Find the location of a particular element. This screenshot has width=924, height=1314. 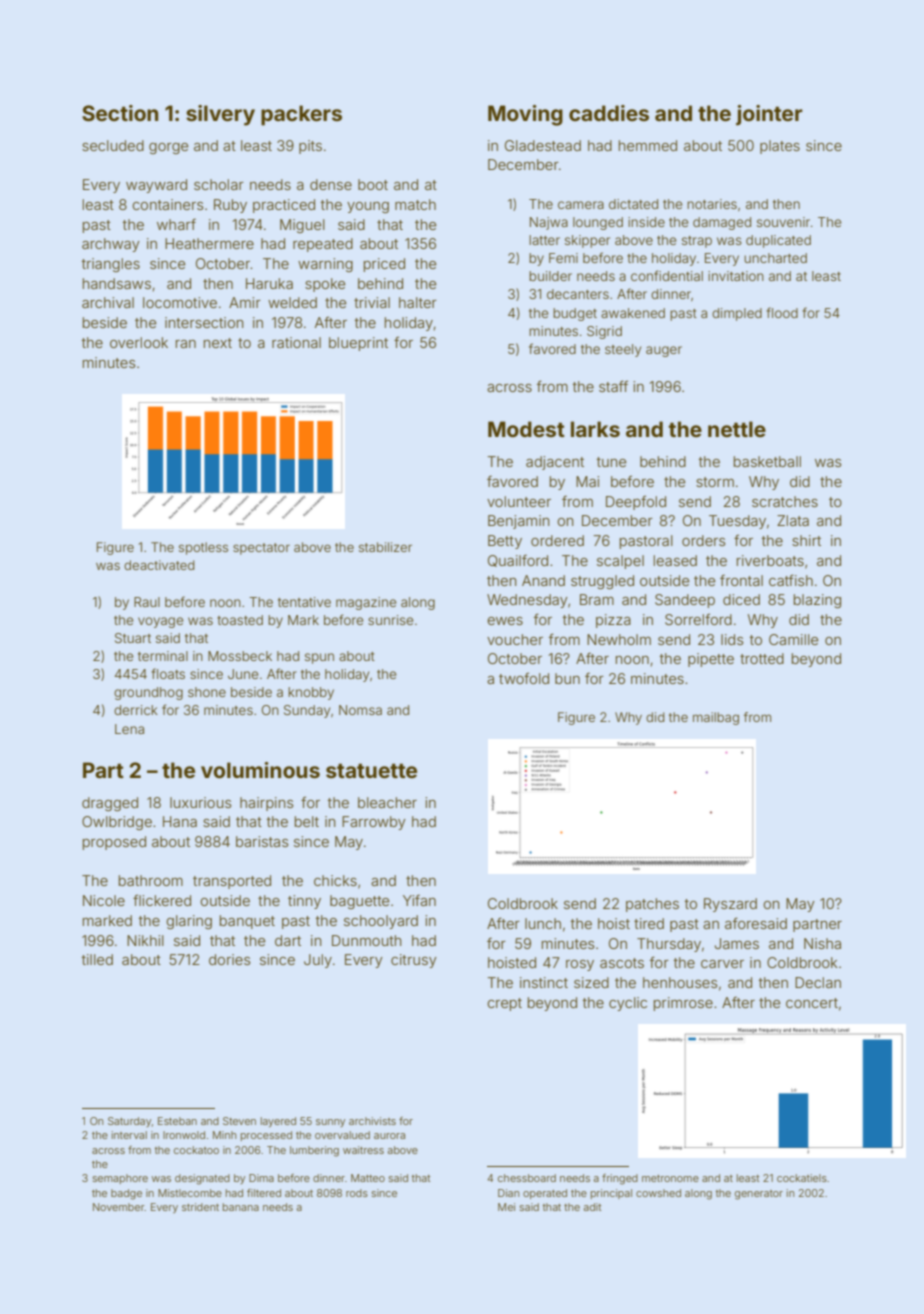

Betty is located at coordinates (505, 542).
